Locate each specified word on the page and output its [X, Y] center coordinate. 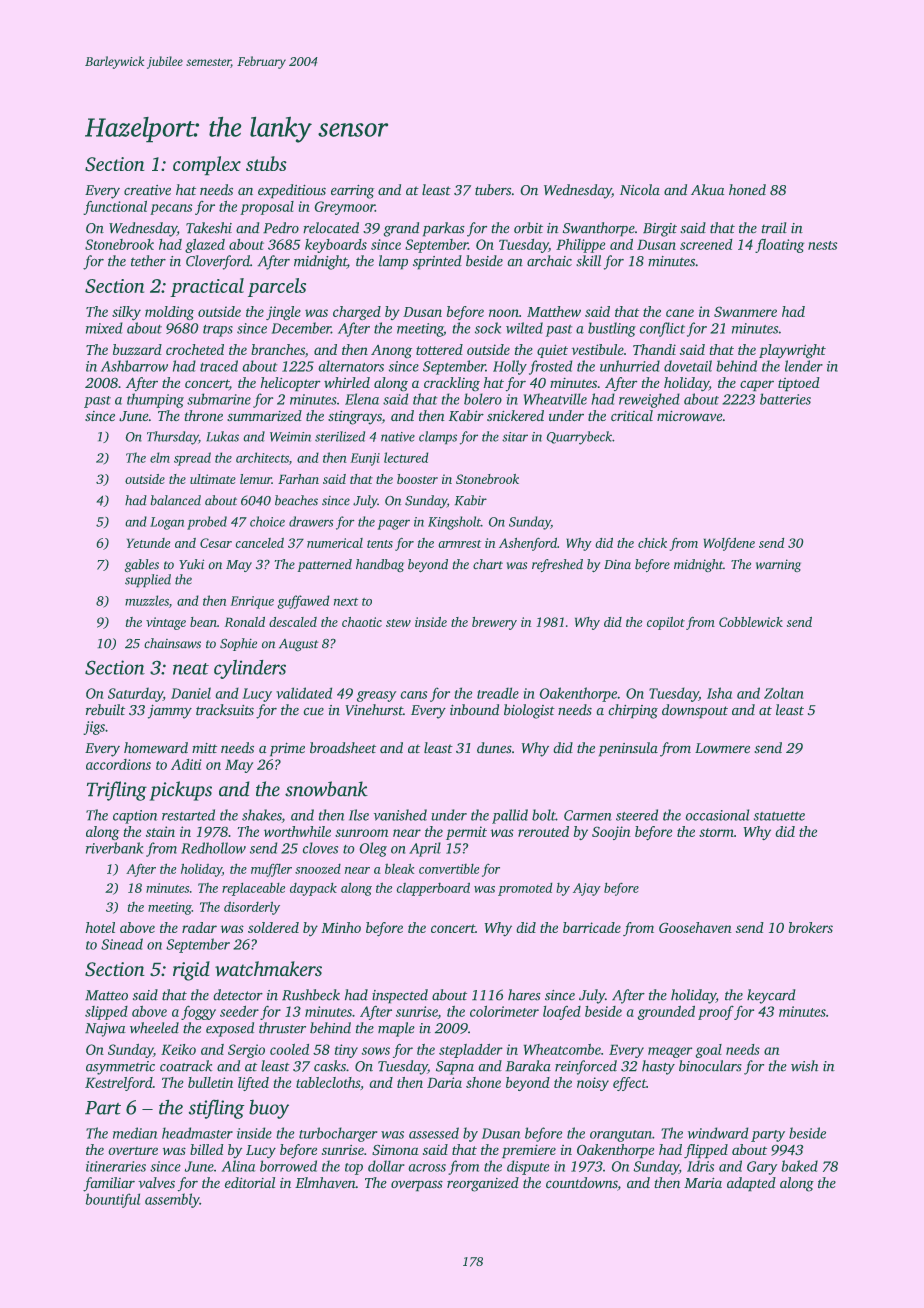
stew [398, 623]
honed [747, 189]
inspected [400, 996]
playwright [792, 351]
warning [778, 565]
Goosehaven [695, 927]
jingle [283, 313]
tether [148, 260]
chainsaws [172, 643]
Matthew [554, 311]
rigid [191, 971]
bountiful [113, 1200]
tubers [493, 189]
